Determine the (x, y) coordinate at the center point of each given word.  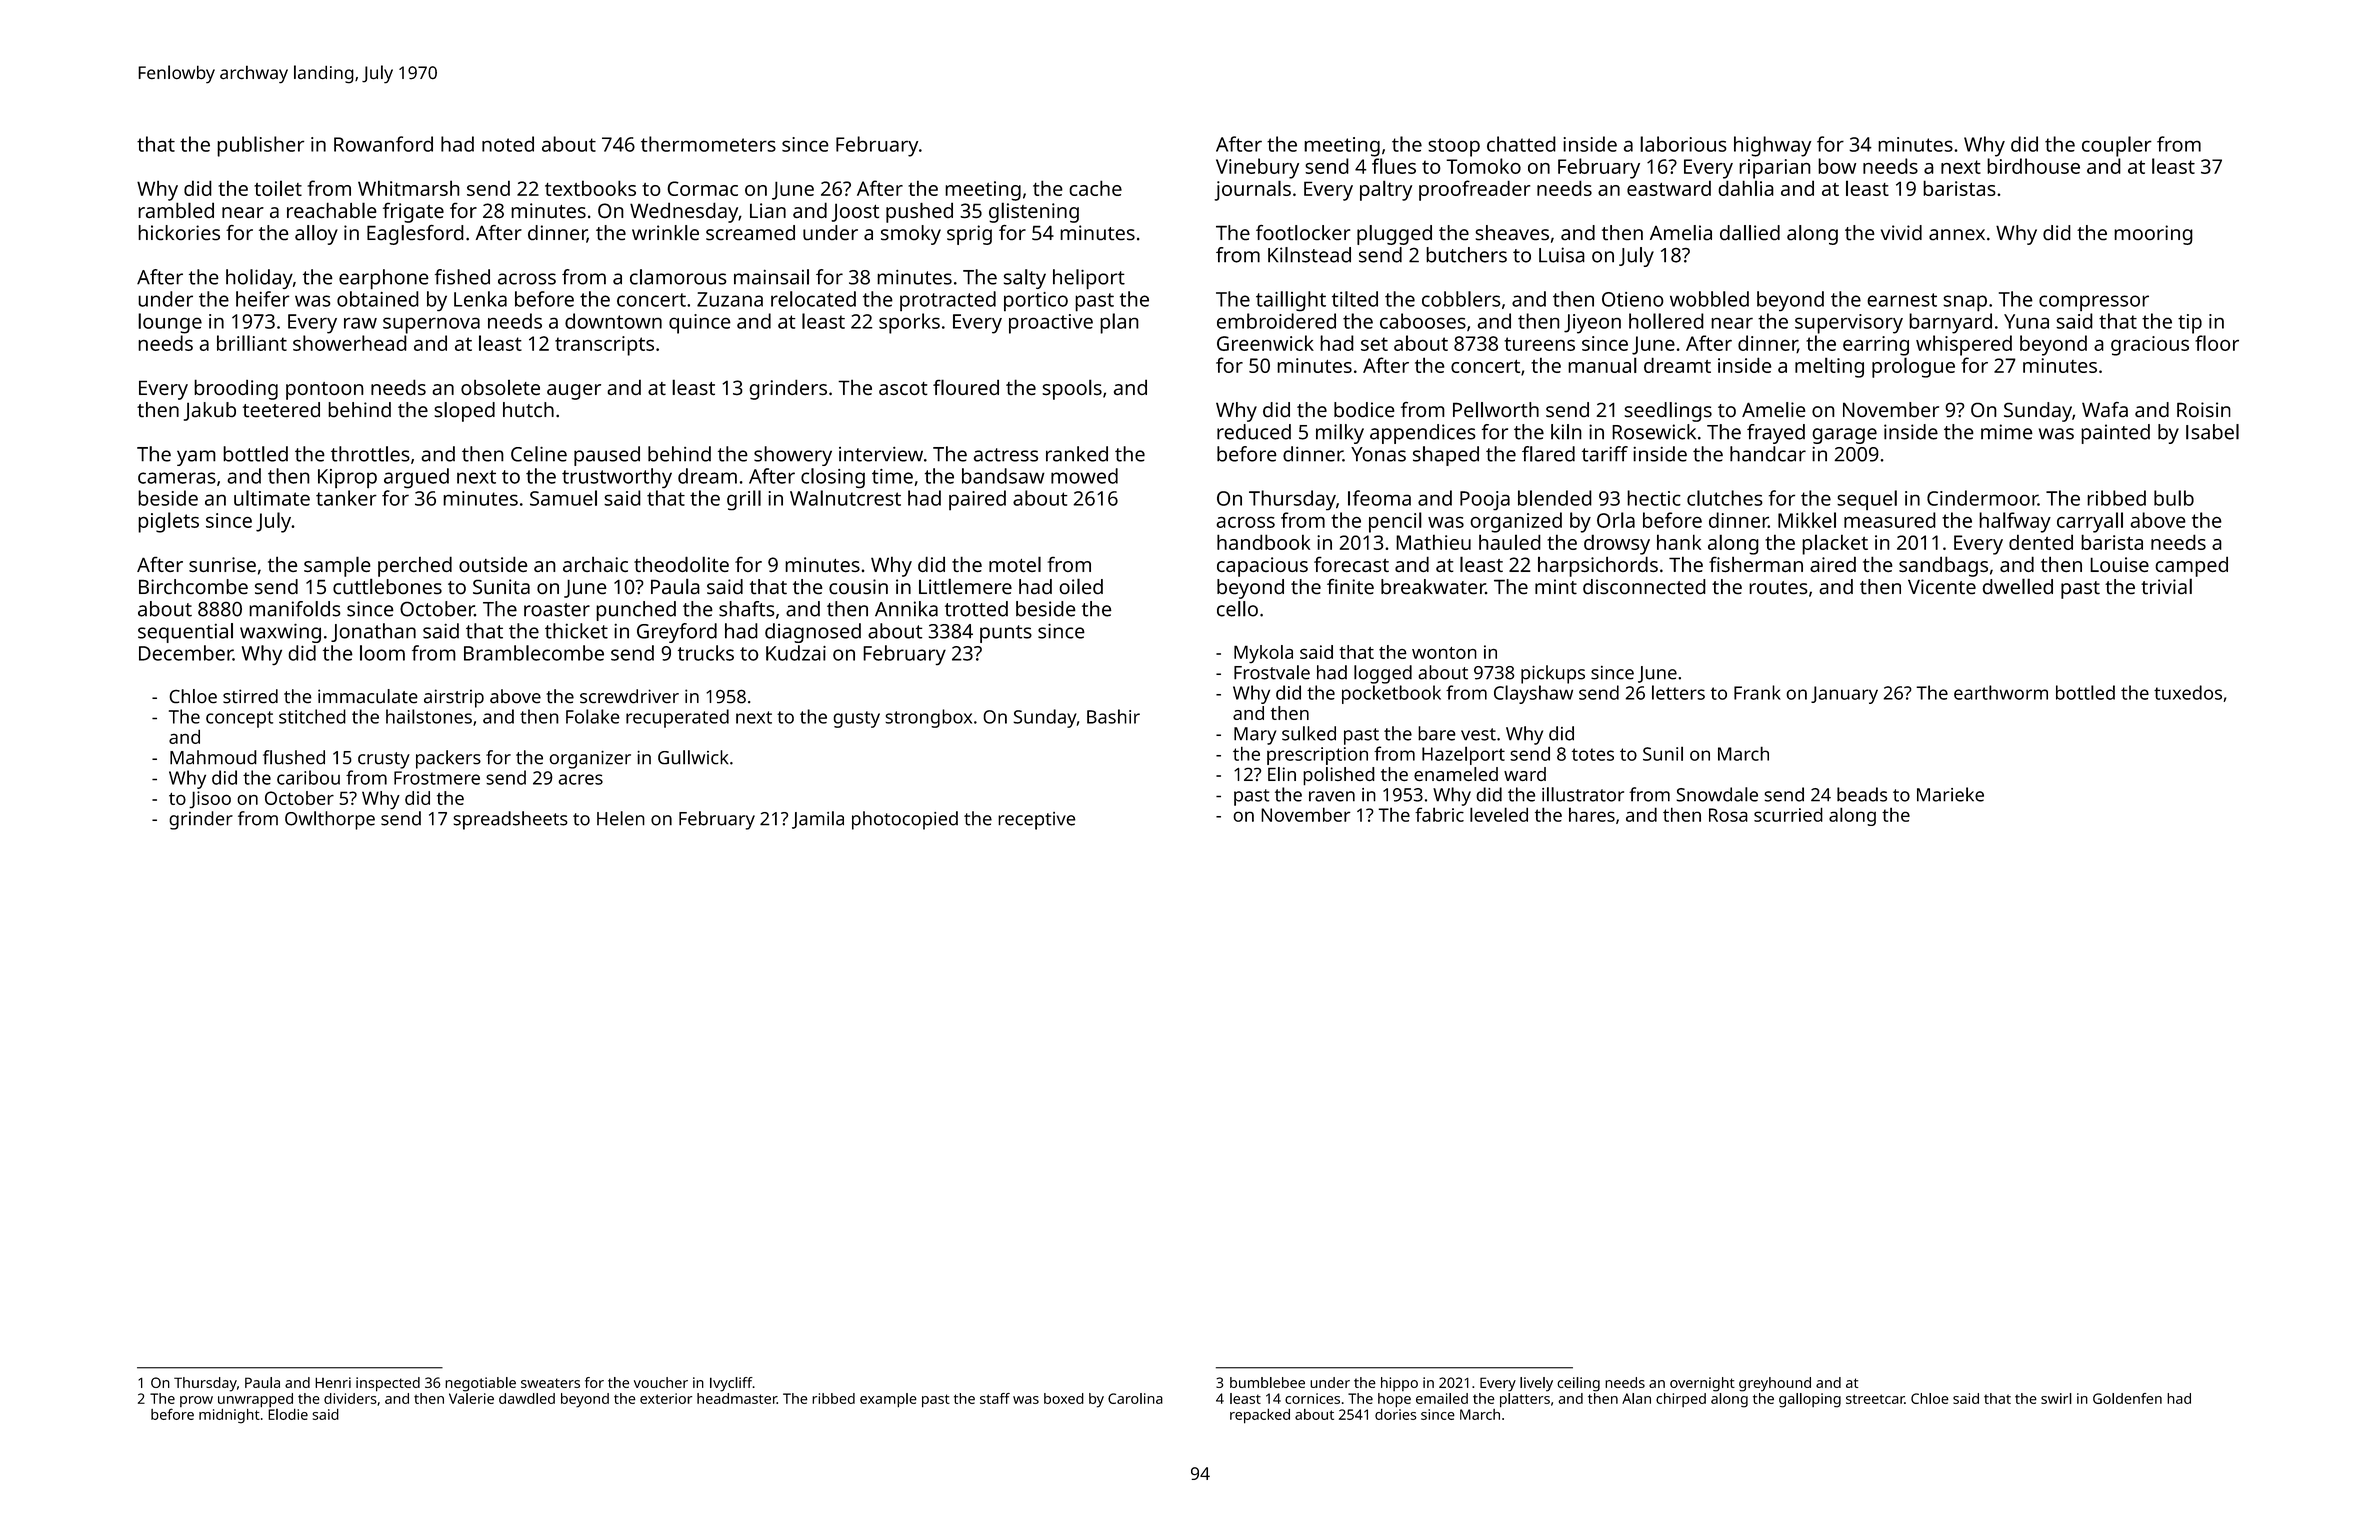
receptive (1037, 821)
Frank (1757, 692)
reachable (332, 210)
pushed (919, 212)
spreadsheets (511, 820)
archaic (595, 564)
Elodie (288, 1414)
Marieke (1950, 794)
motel (1015, 564)
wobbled (1709, 299)
